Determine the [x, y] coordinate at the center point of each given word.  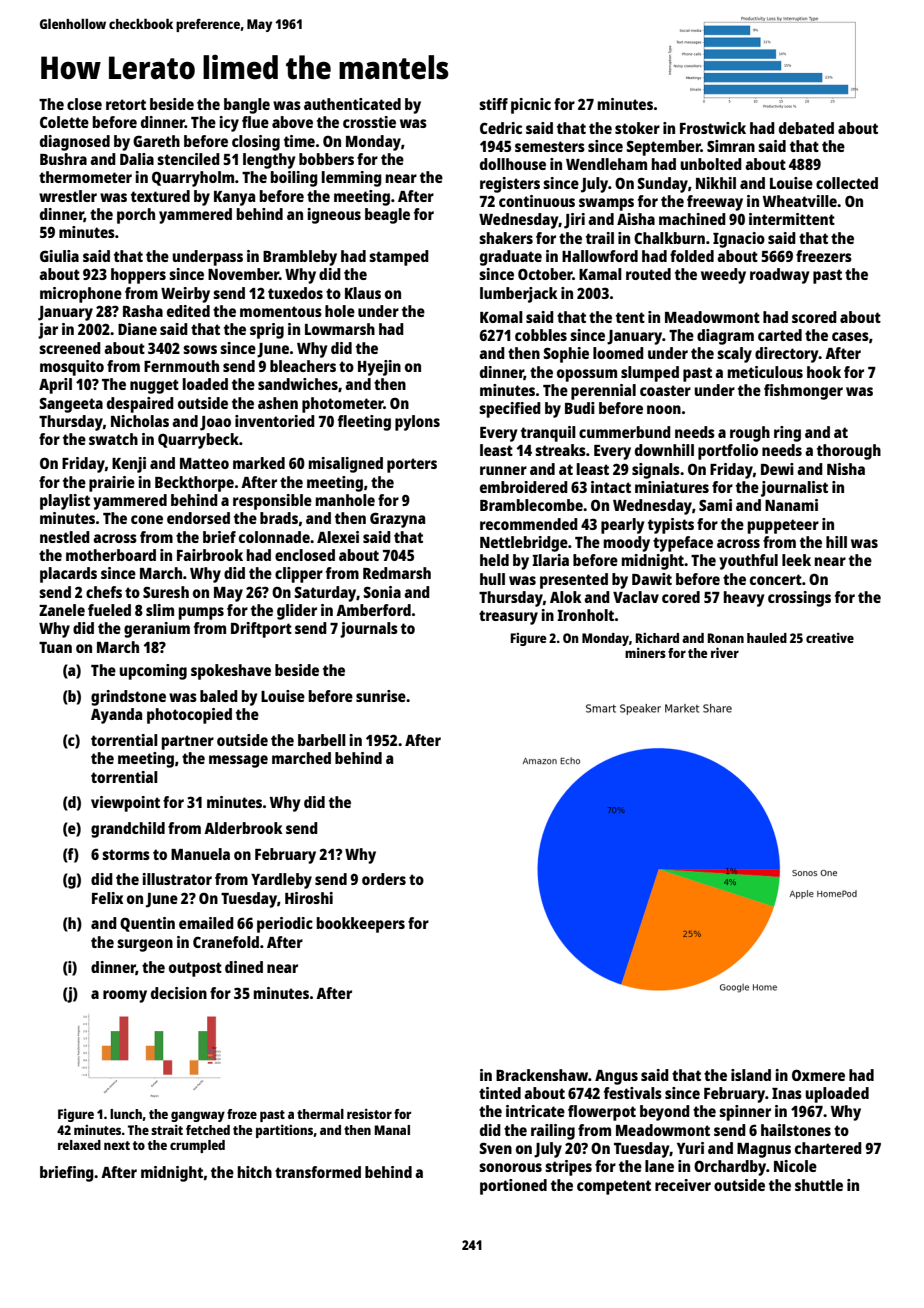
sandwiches [298, 384]
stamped [399, 258]
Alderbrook [243, 828]
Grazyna [397, 520]
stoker [637, 128]
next [117, 1145]
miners [645, 652]
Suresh [166, 592]
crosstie [369, 122]
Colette [64, 122]
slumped [650, 374]
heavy [744, 599]
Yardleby [281, 881]
